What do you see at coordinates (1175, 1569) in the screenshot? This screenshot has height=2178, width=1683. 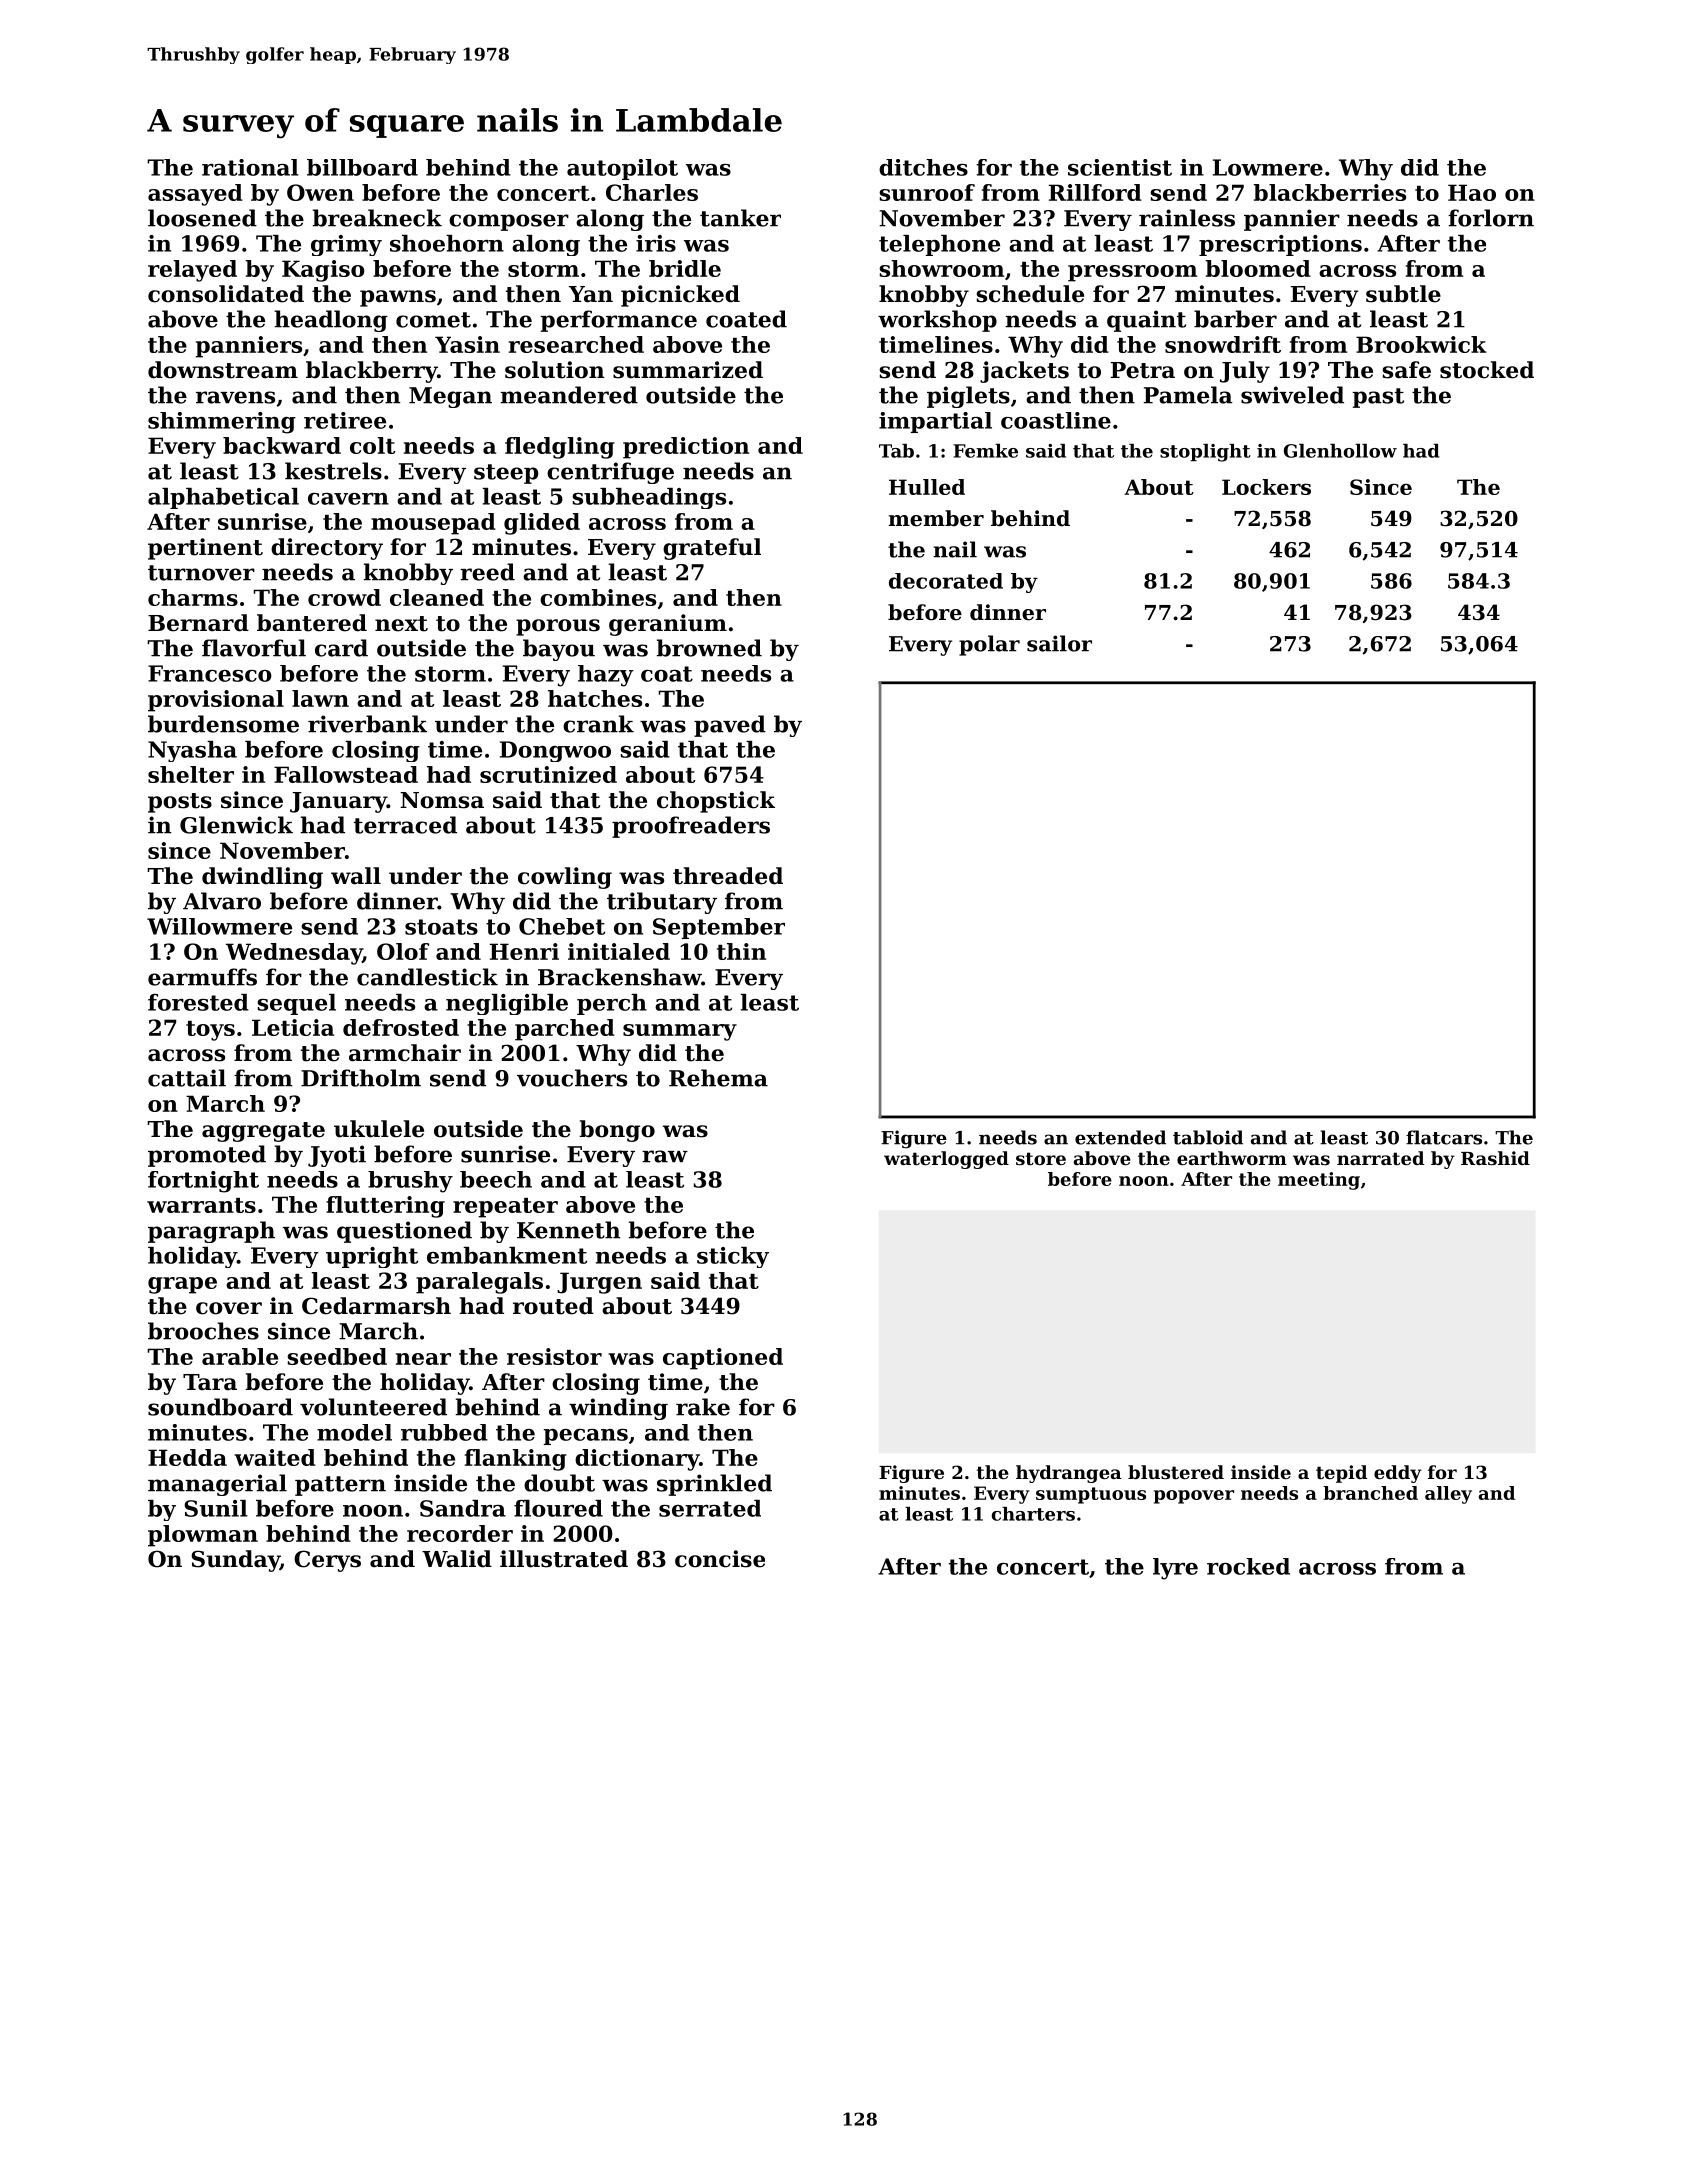 I see `lyre` at bounding box center [1175, 1569].
